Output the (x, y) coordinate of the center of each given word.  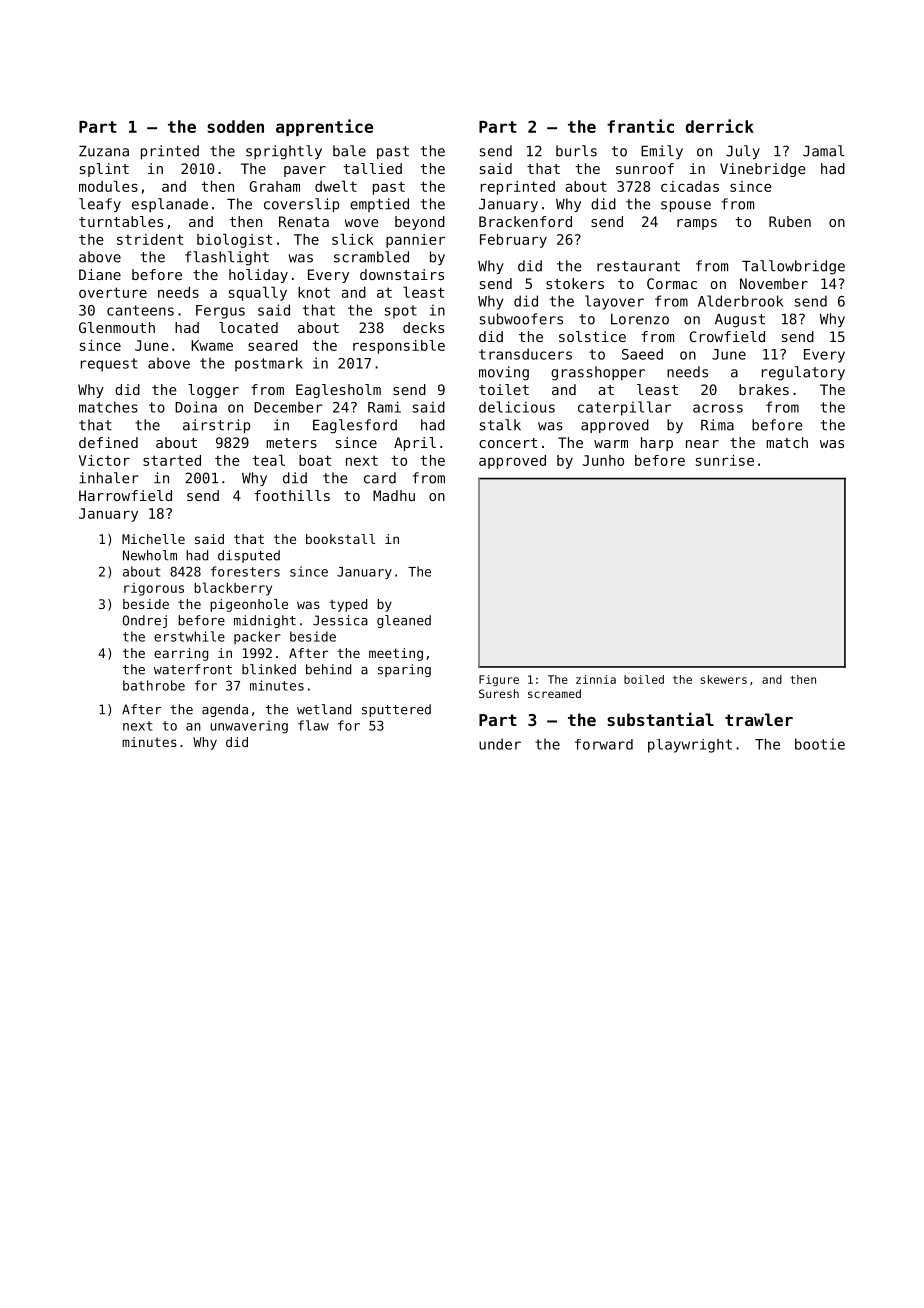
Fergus (220, 312)
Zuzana (104, 151)
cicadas (690, 186)
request (109, 365)
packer (257, 637)
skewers (724, 679)
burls (576, 151)
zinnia (596, 679)
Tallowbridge (793, 267)
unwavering (249, 727)
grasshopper (598, 373)
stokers (575, 283)
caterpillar (624, 408)
